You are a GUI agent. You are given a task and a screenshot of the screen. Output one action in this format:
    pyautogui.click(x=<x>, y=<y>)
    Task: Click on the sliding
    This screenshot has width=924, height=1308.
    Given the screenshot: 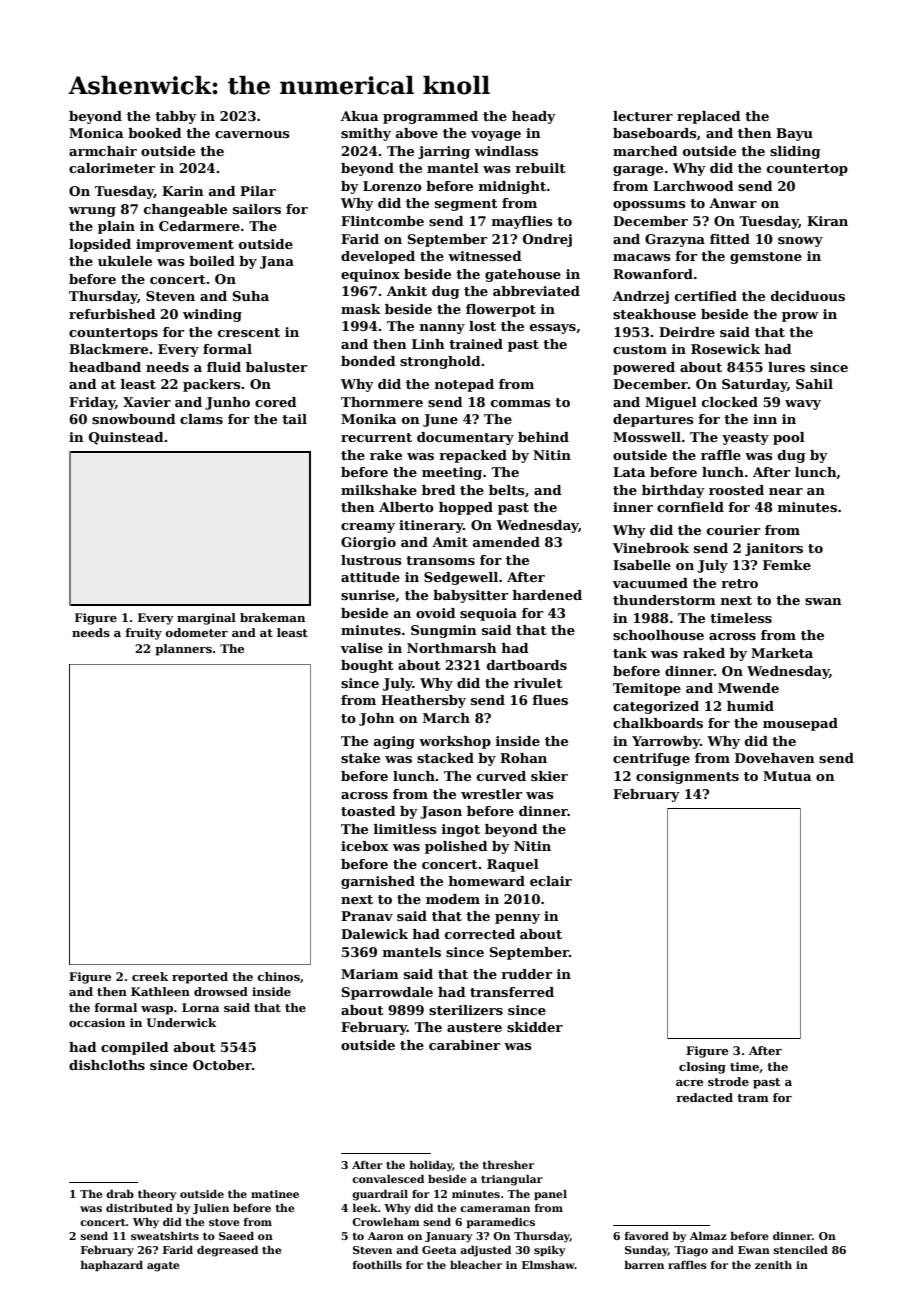 What is the action you would take?
    pyautogui.click(x=795, y=152)
